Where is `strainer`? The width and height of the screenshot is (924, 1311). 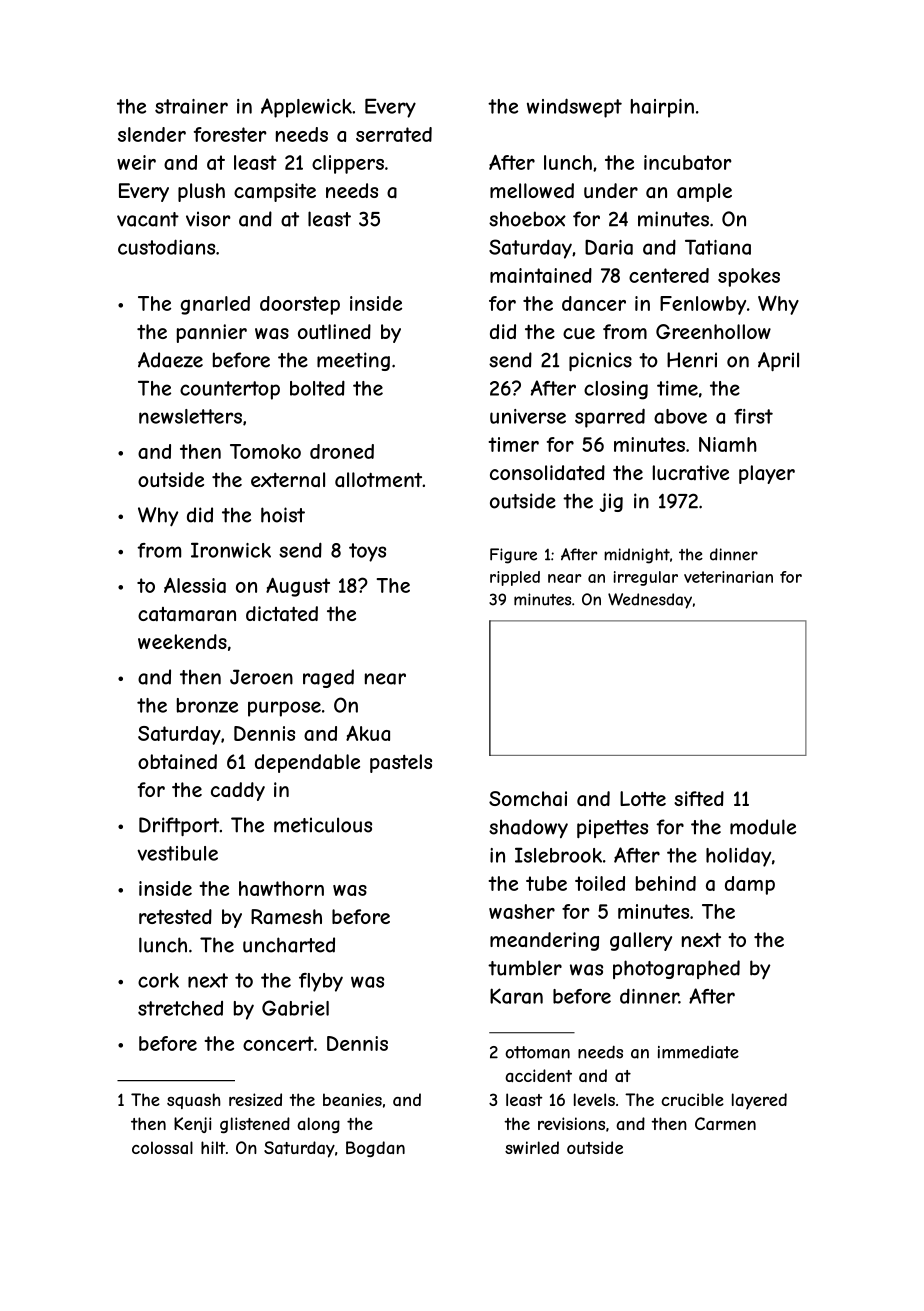
strainer is located at coordinates (191, 106).
